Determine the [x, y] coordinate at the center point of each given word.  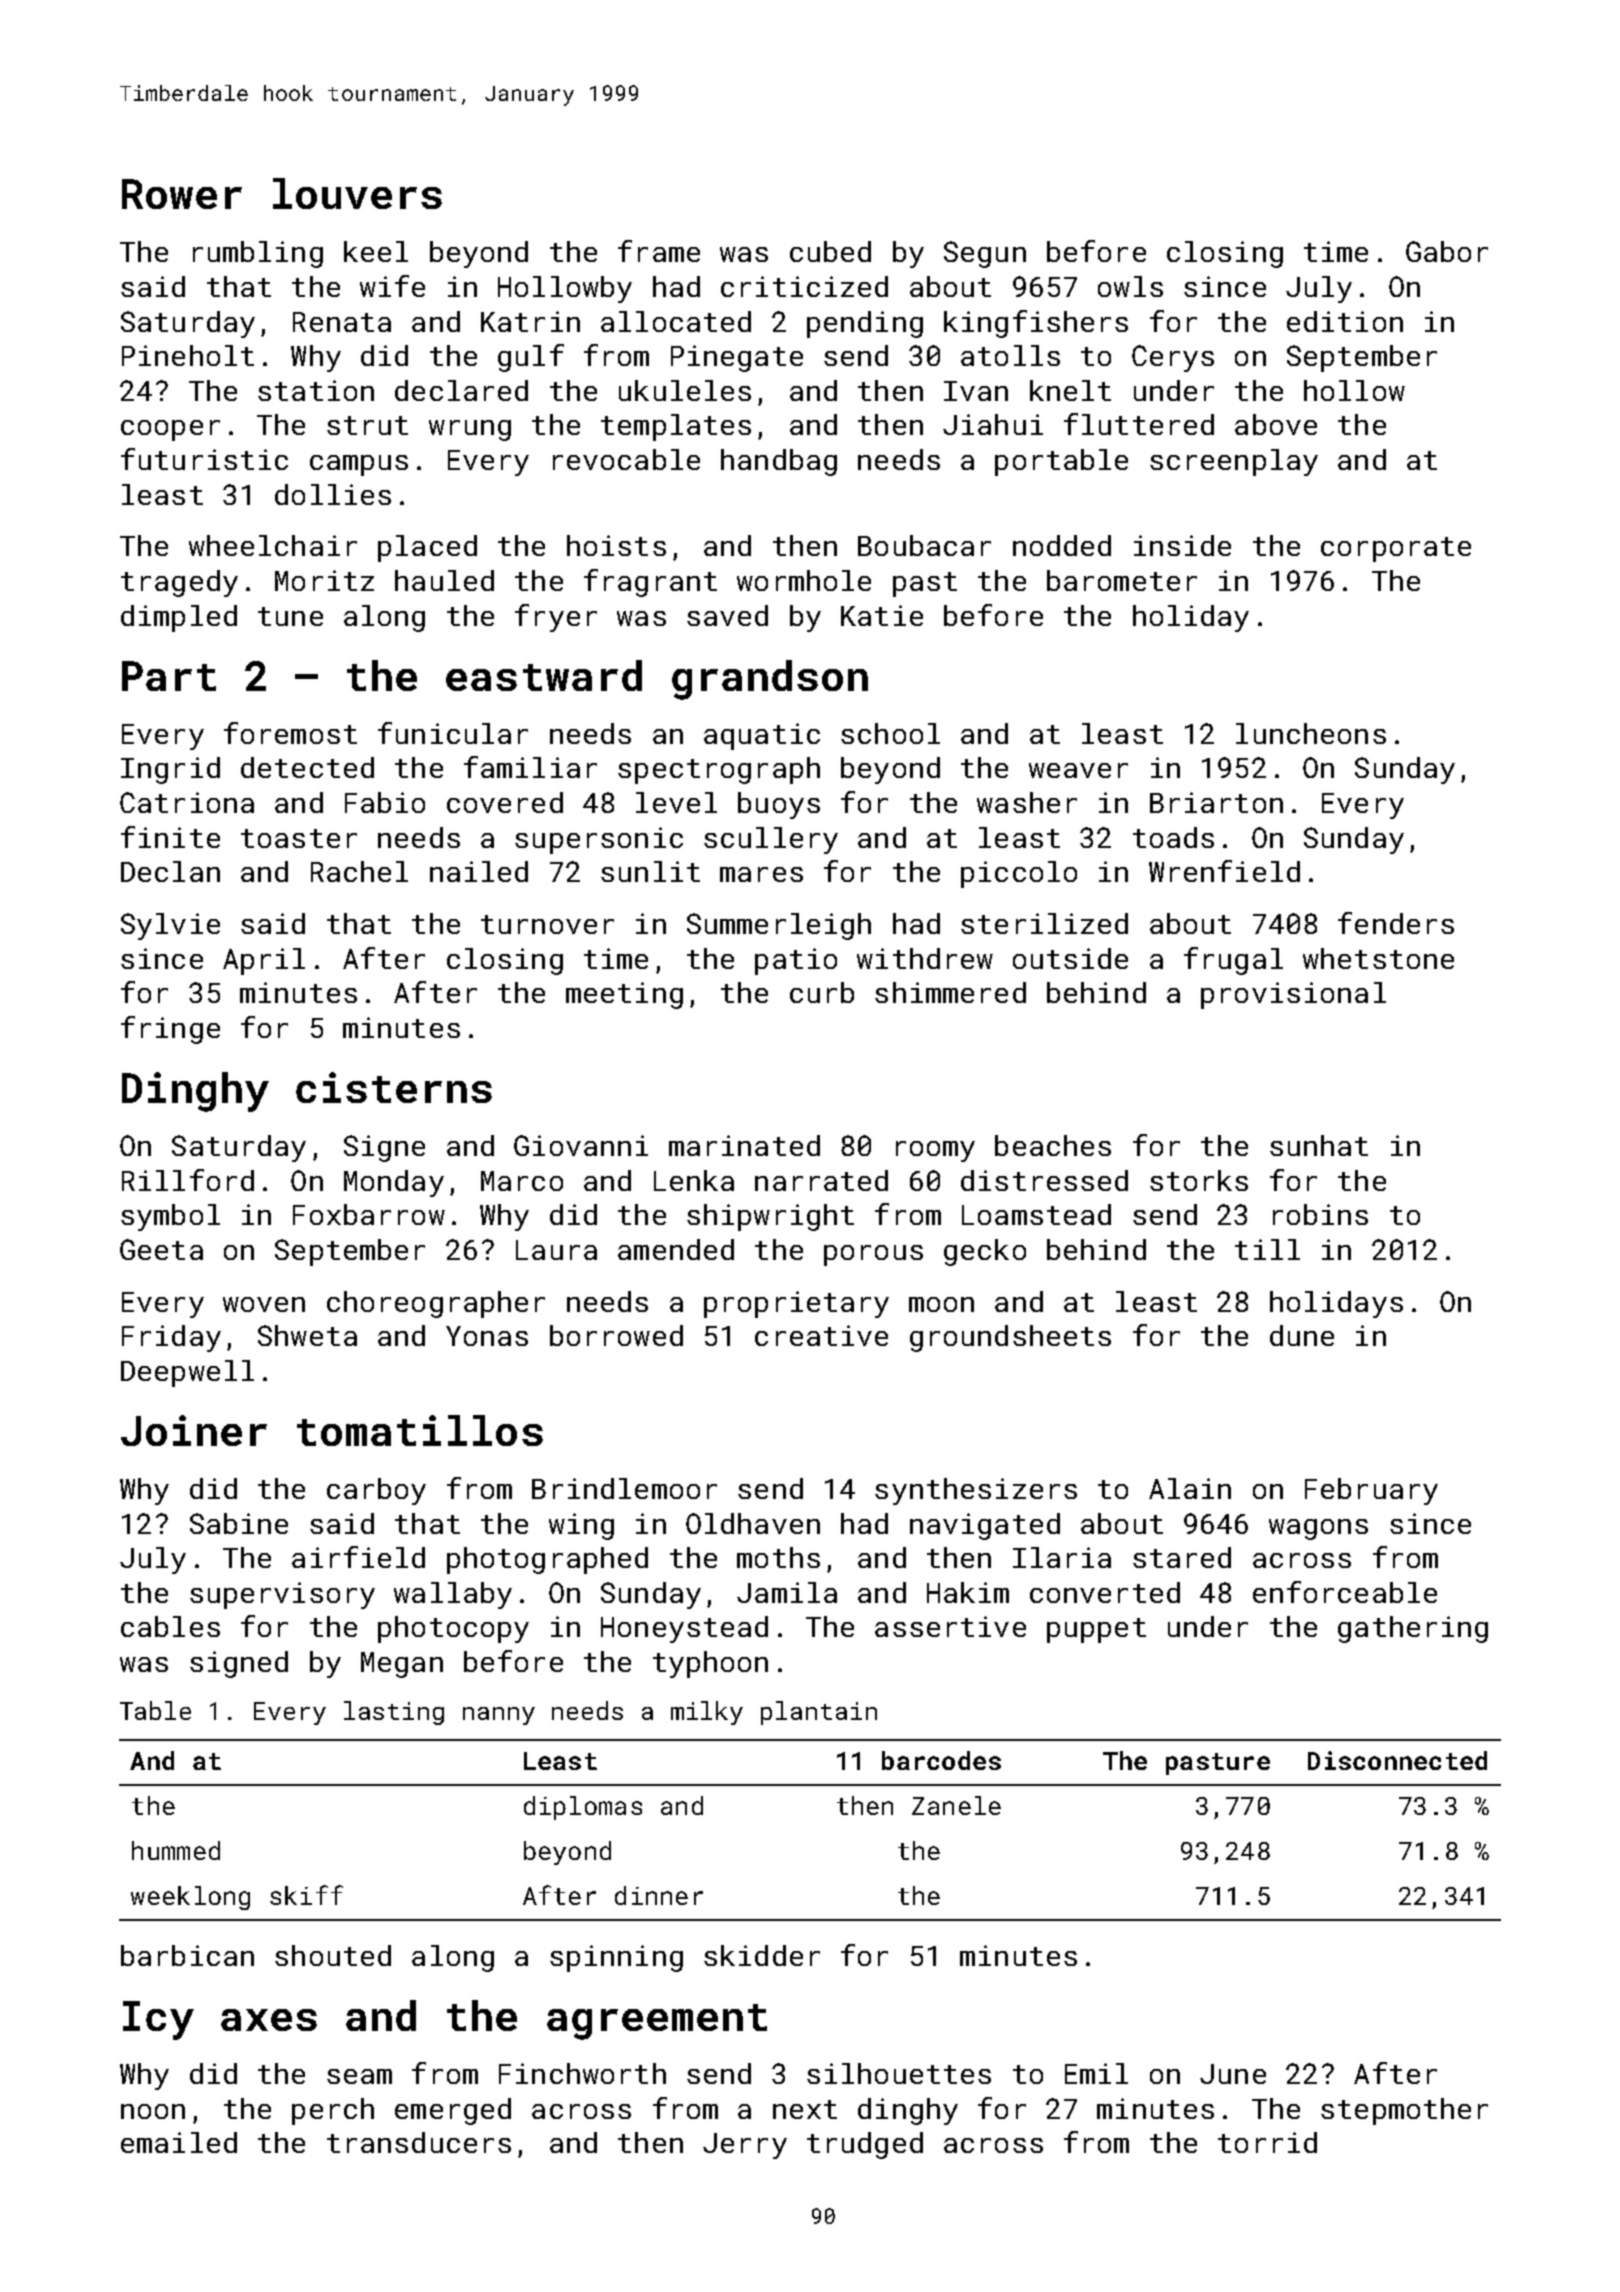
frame [659, 251]
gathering [1413, 1629]
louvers [357, 193]
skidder [762, 1955]
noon [153, 2111]
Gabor [1447, 251]
